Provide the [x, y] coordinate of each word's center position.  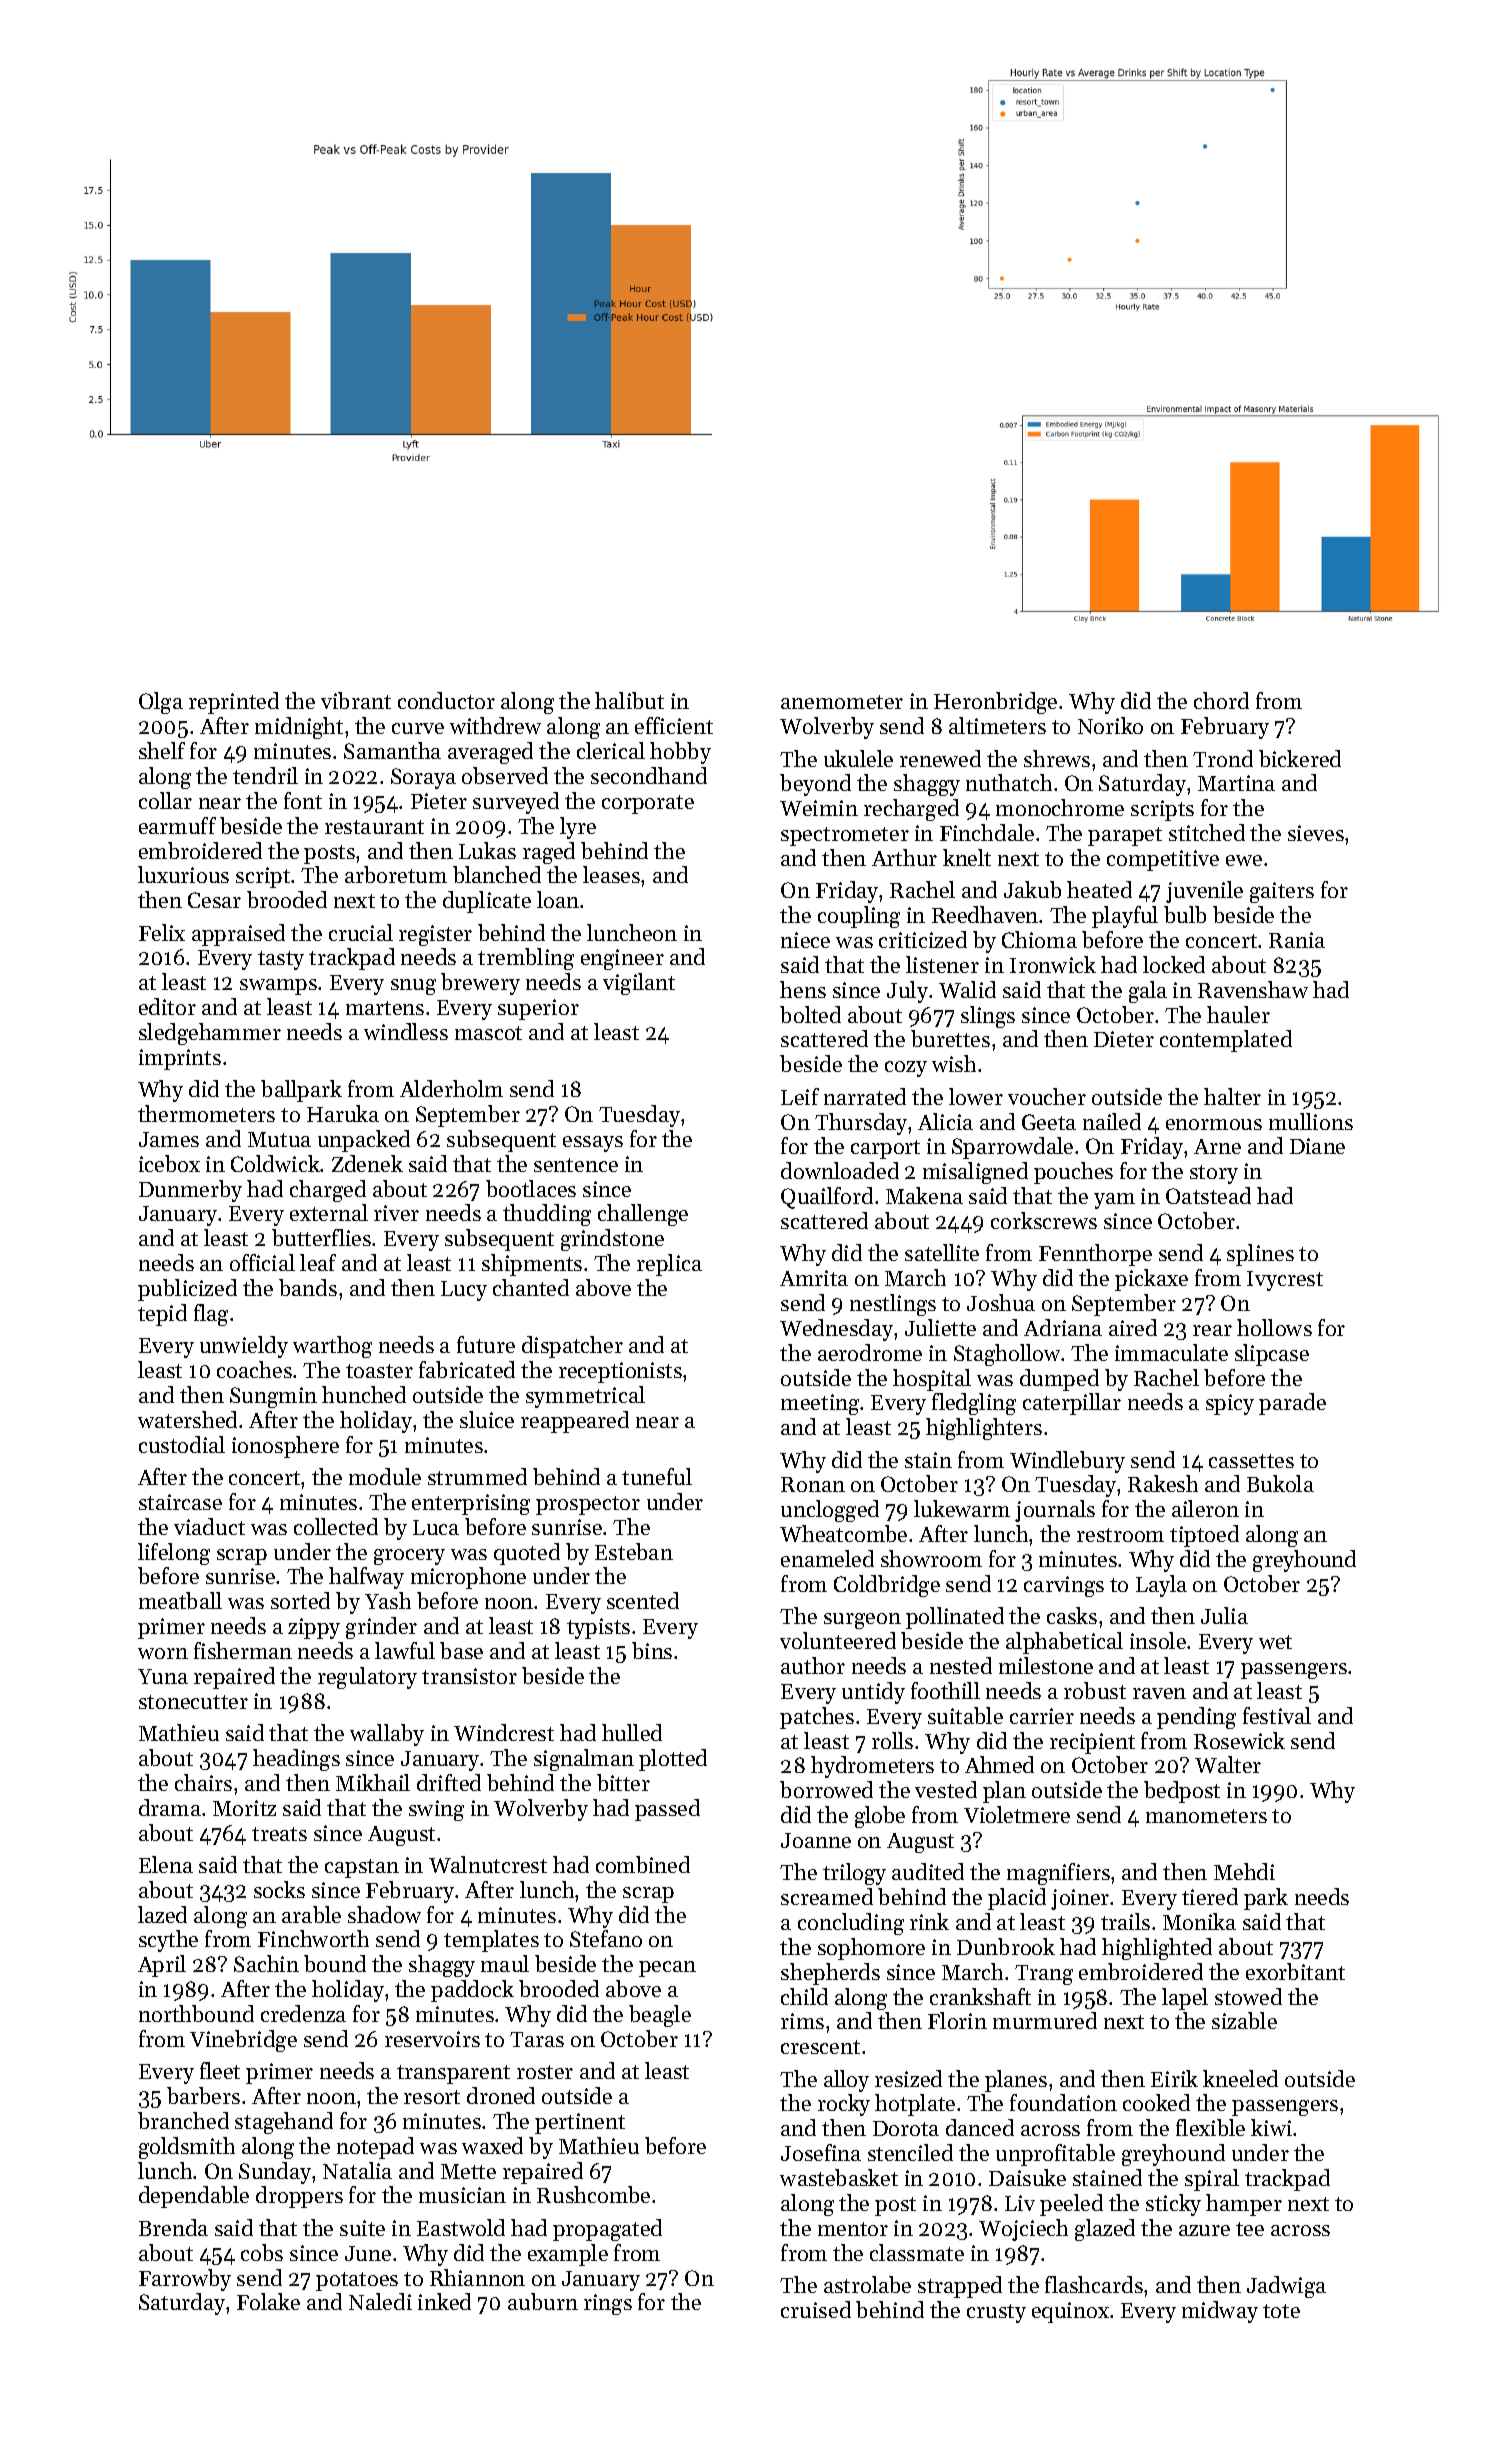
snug [413, 987]
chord [1221, 700]
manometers [1206, 1816]
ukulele [858, 758]
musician [462, 2195]
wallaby [387, 1735]
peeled [1071, 2205]
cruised [816, 2309]
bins [652, 1650]
